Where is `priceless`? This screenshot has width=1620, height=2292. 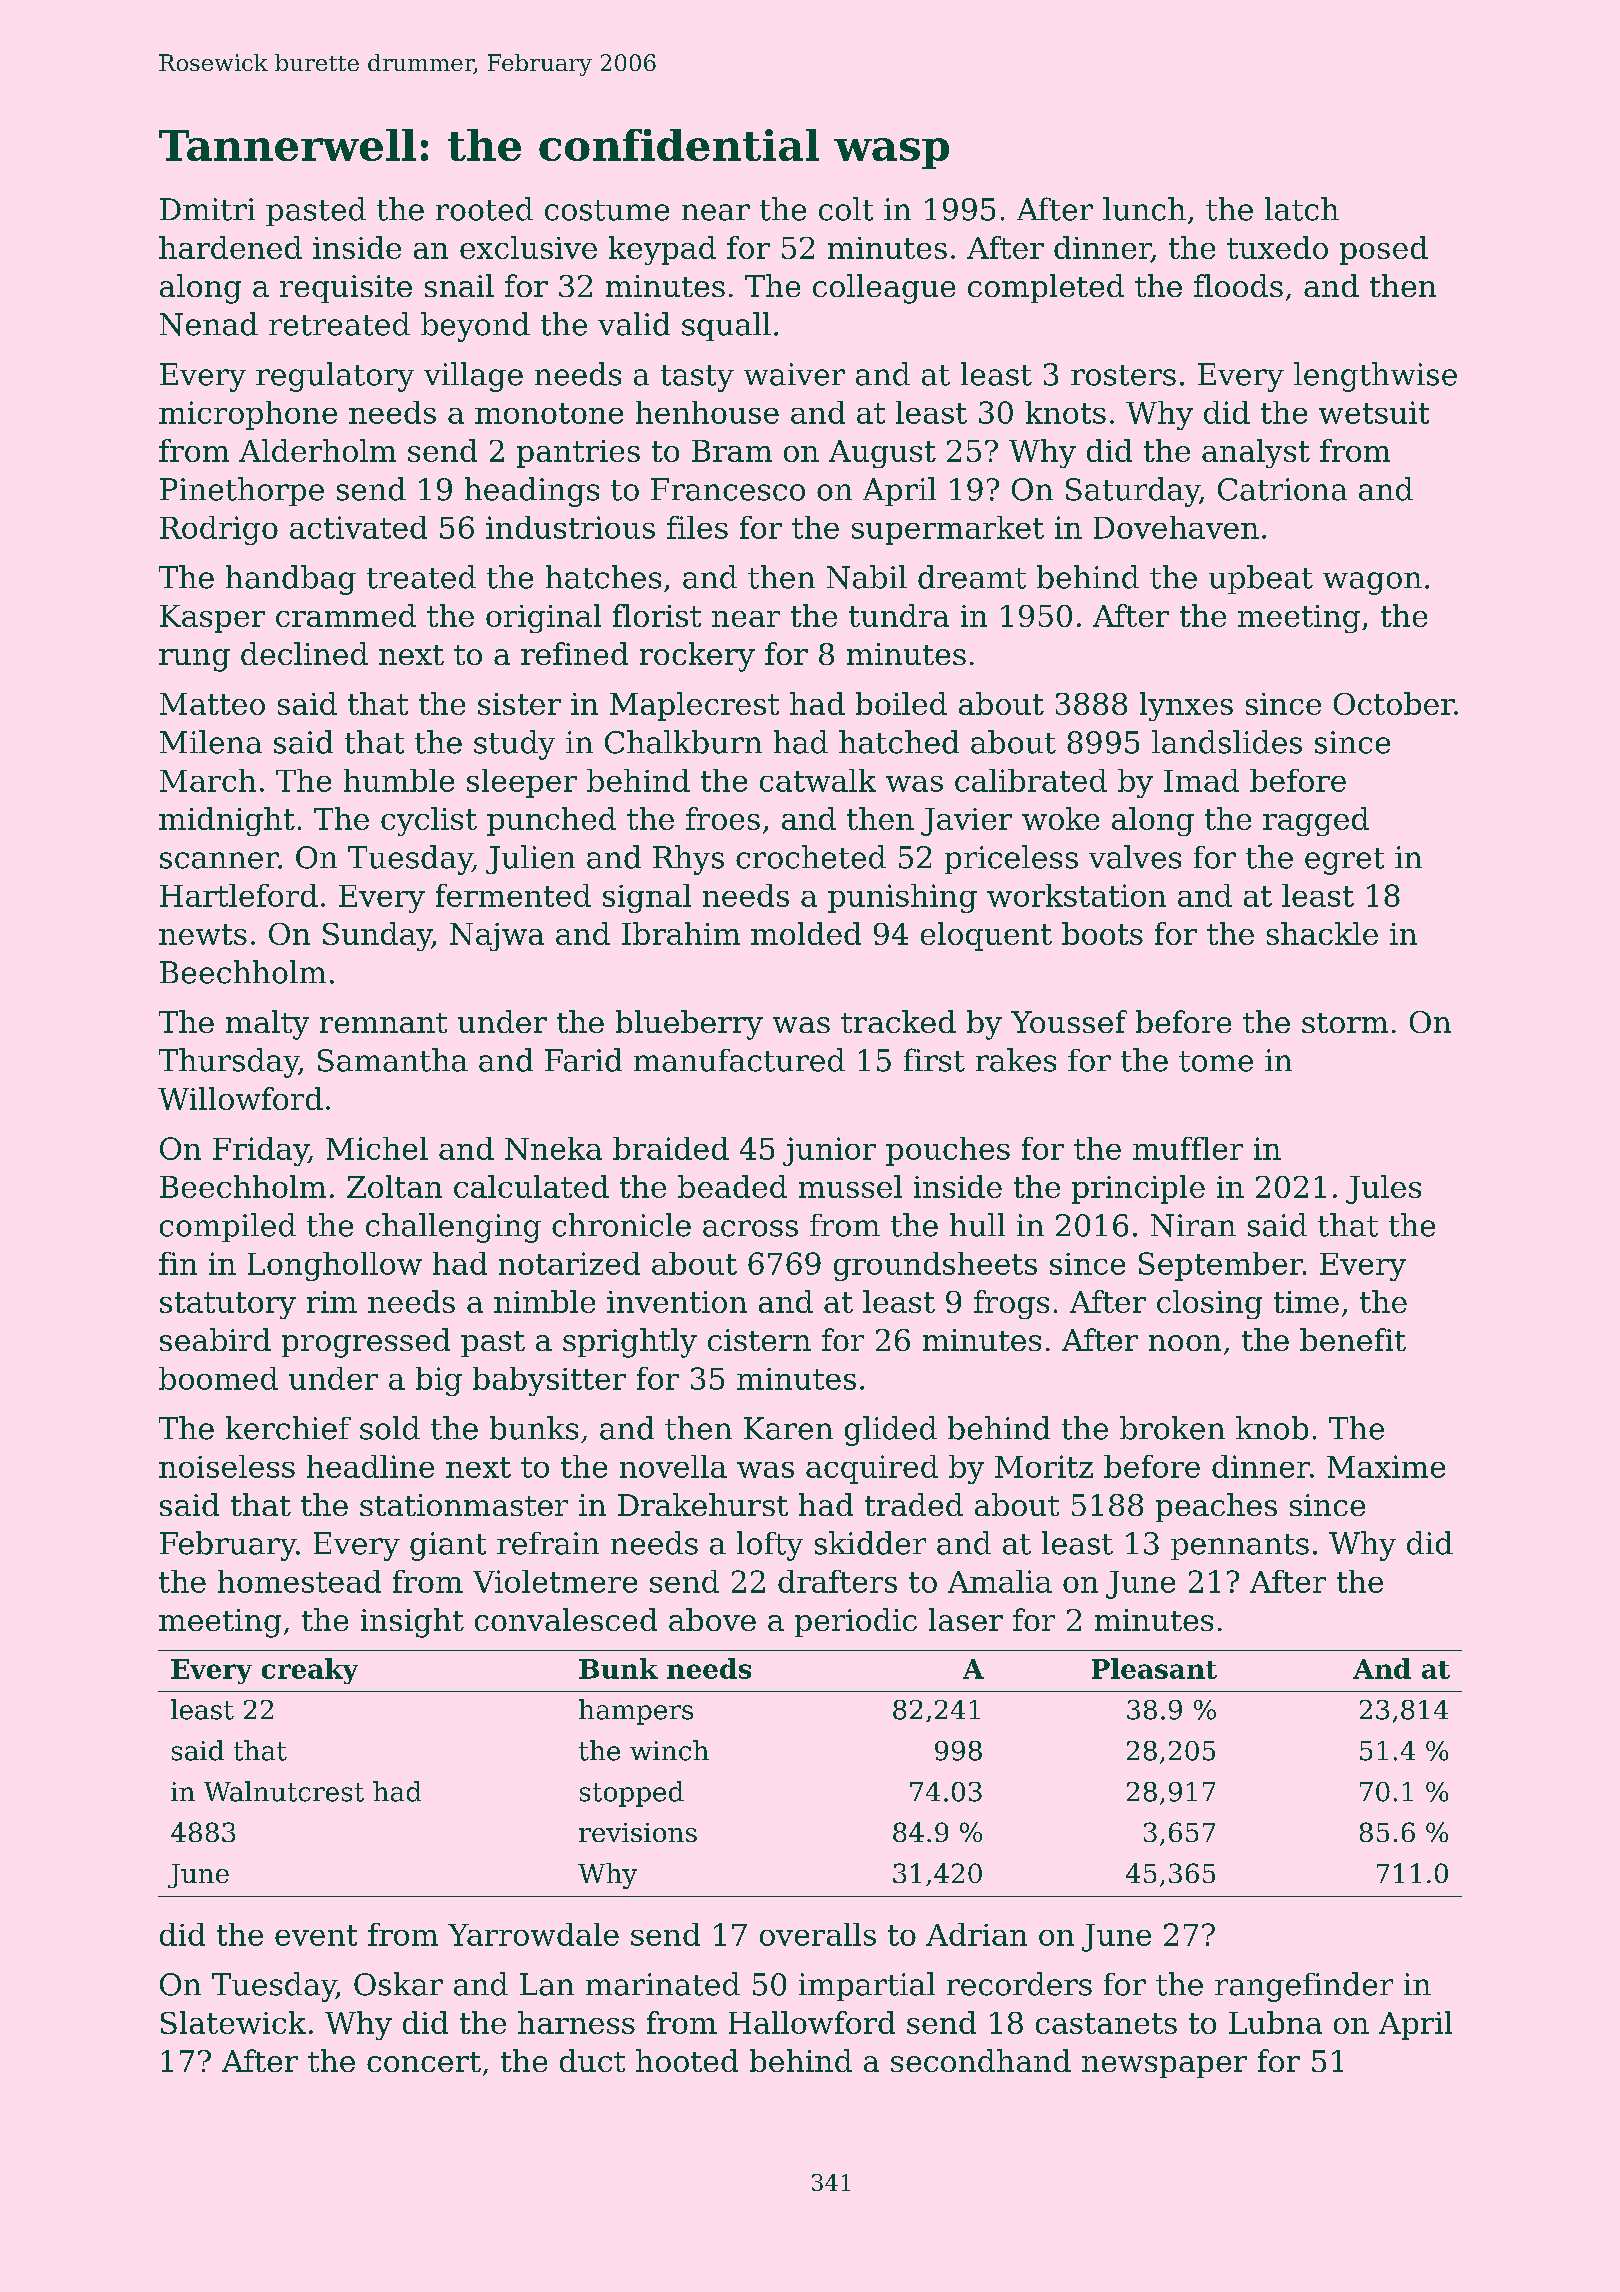 priceless is located at coordinates (1011, 859).
